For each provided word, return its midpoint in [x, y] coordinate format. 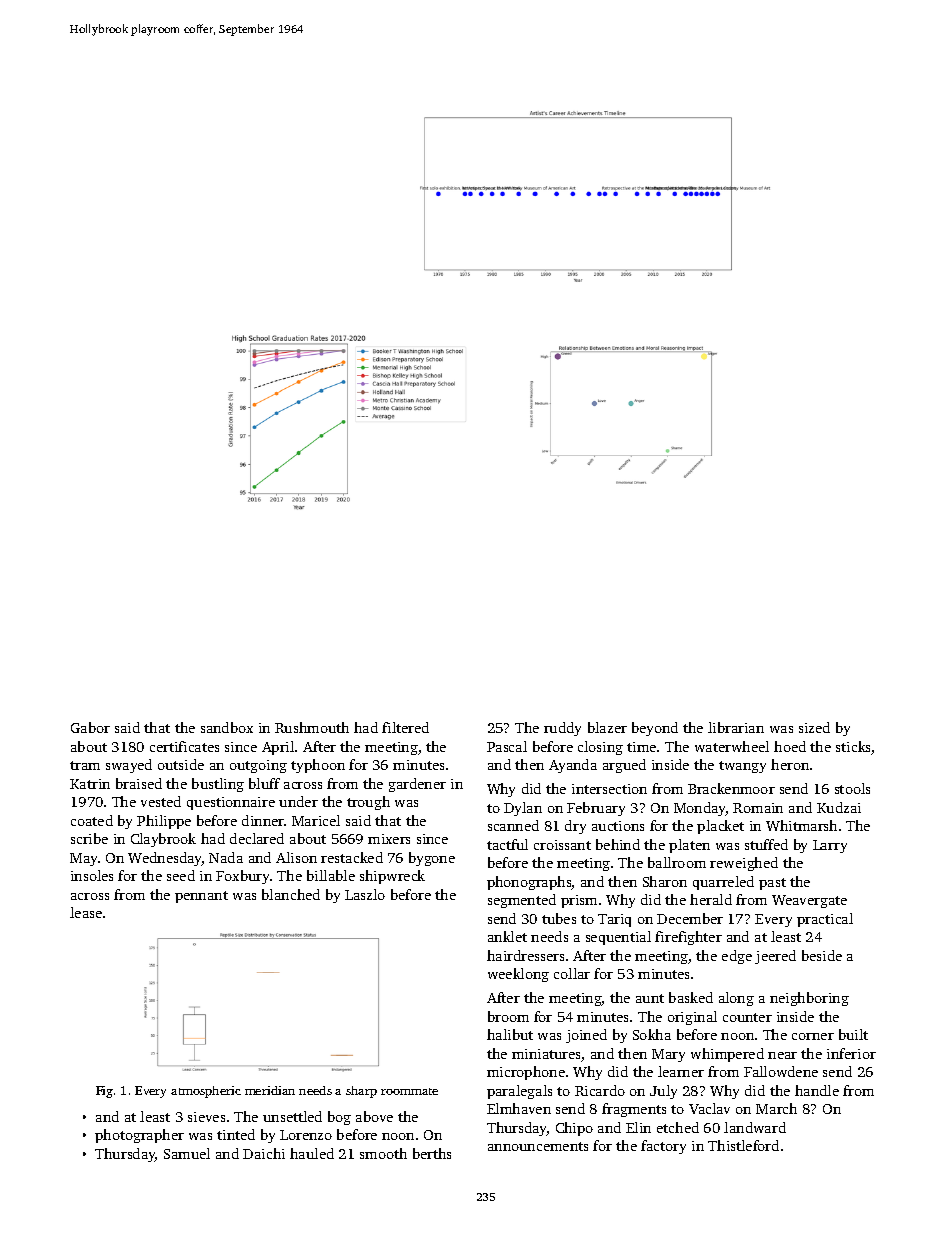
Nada [226, 857]
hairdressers [525, 955]
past [772, 884]
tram [85, 765]
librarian [736, 727]
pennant [201, 897]
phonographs [529, 883]
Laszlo [365, 894]
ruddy [562, 729]
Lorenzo [306, 1135]
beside [822, 955]
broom [508, 1016]
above [374, 1116]
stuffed [766, 844]
